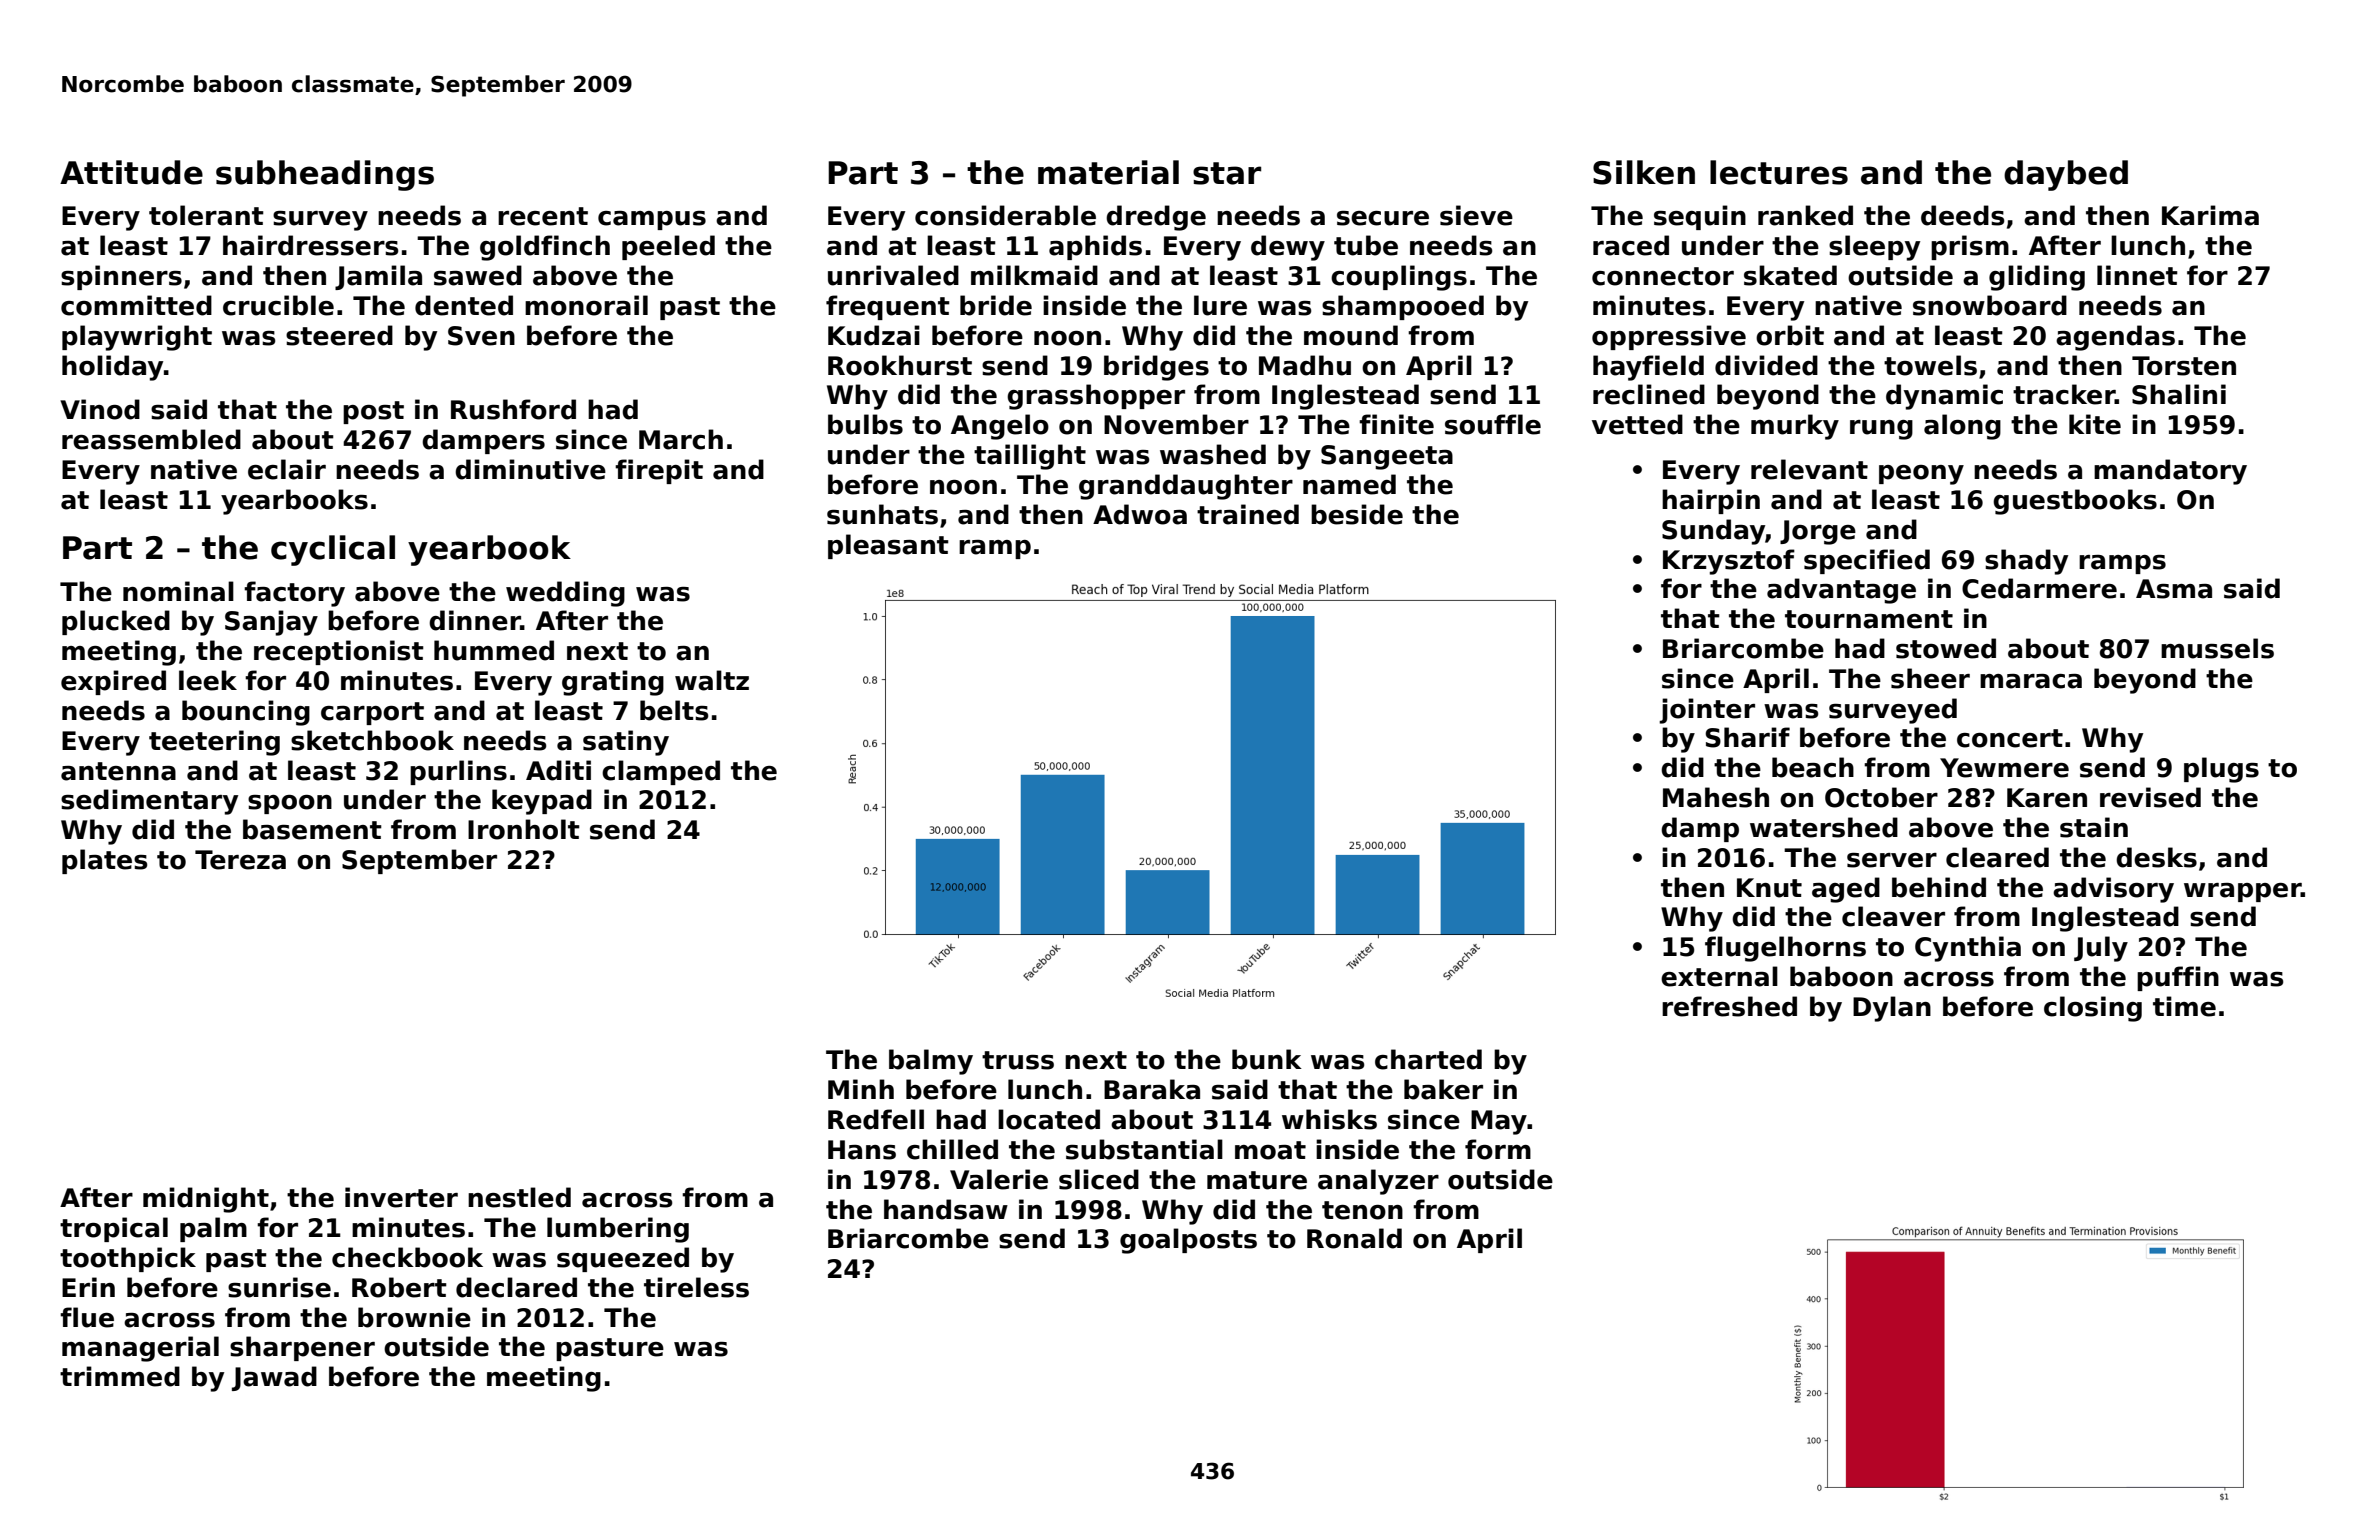 The width and height of the document is (2380, 1540). I want to click on keypad, so click(542, 802).
